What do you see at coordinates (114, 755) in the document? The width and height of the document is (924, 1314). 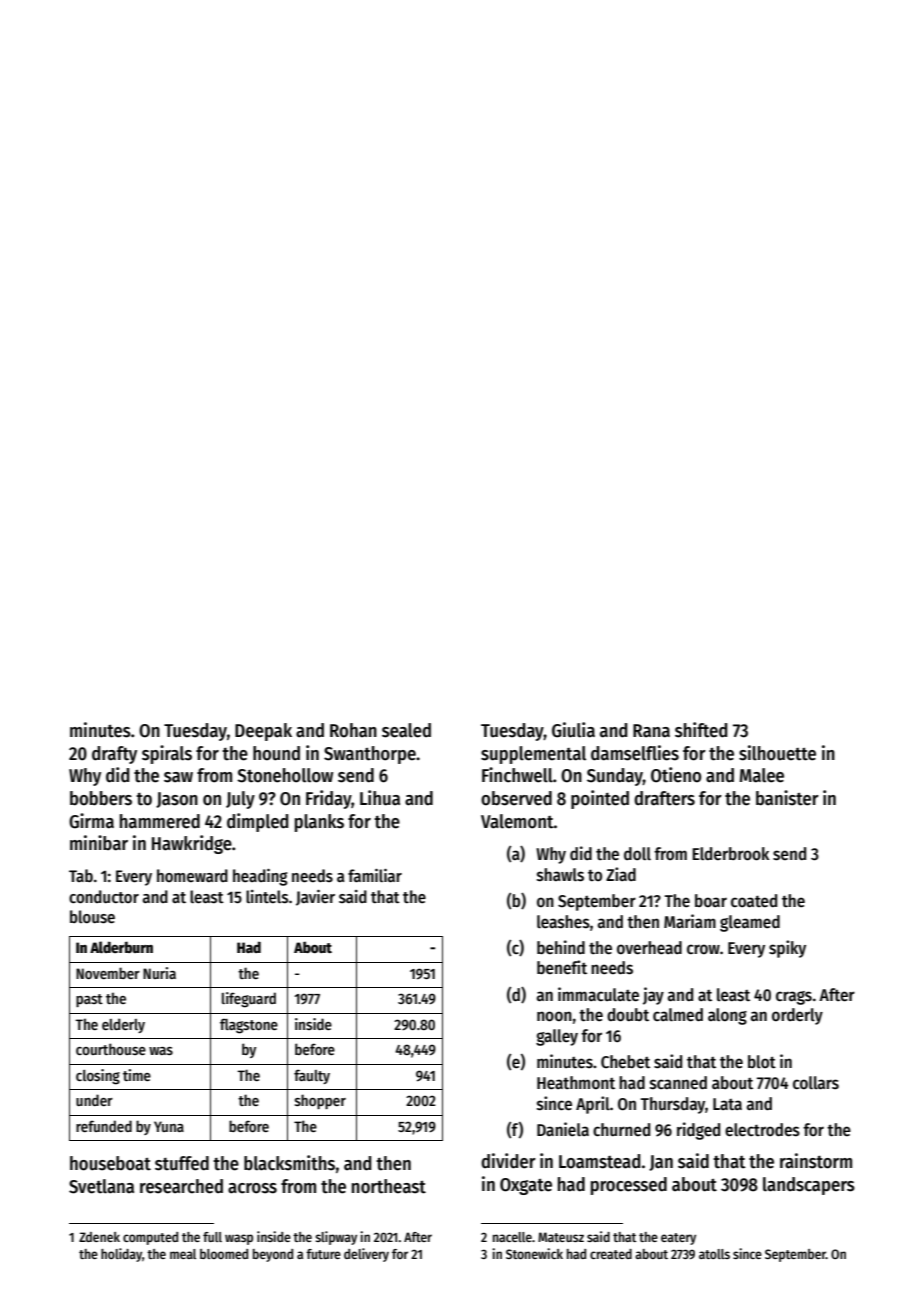 I see `drafty` at bounding box center [114, 755].
